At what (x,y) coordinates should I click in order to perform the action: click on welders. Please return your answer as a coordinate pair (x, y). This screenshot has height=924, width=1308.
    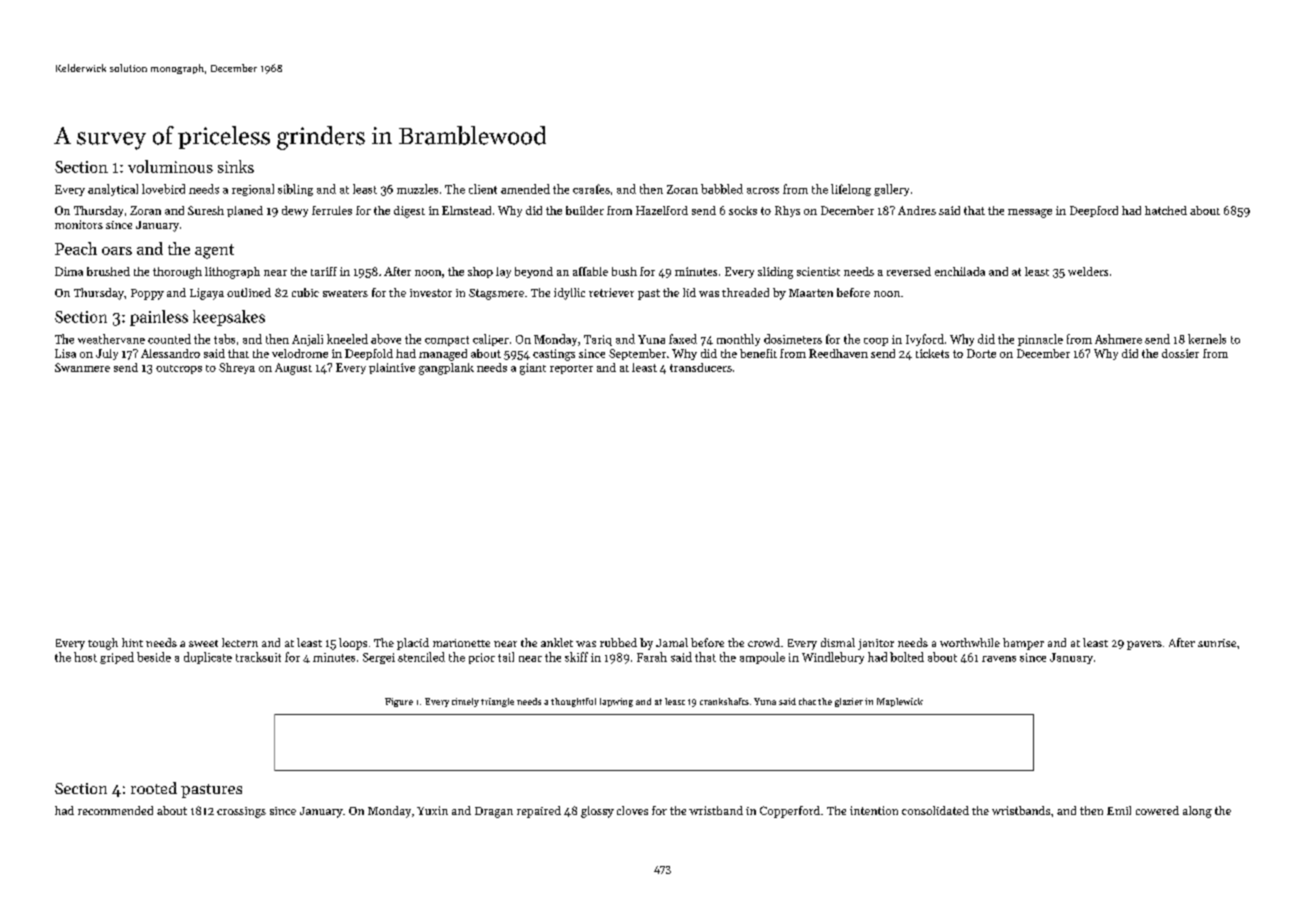
    Looking at the image, I should click on (1088, 271).
